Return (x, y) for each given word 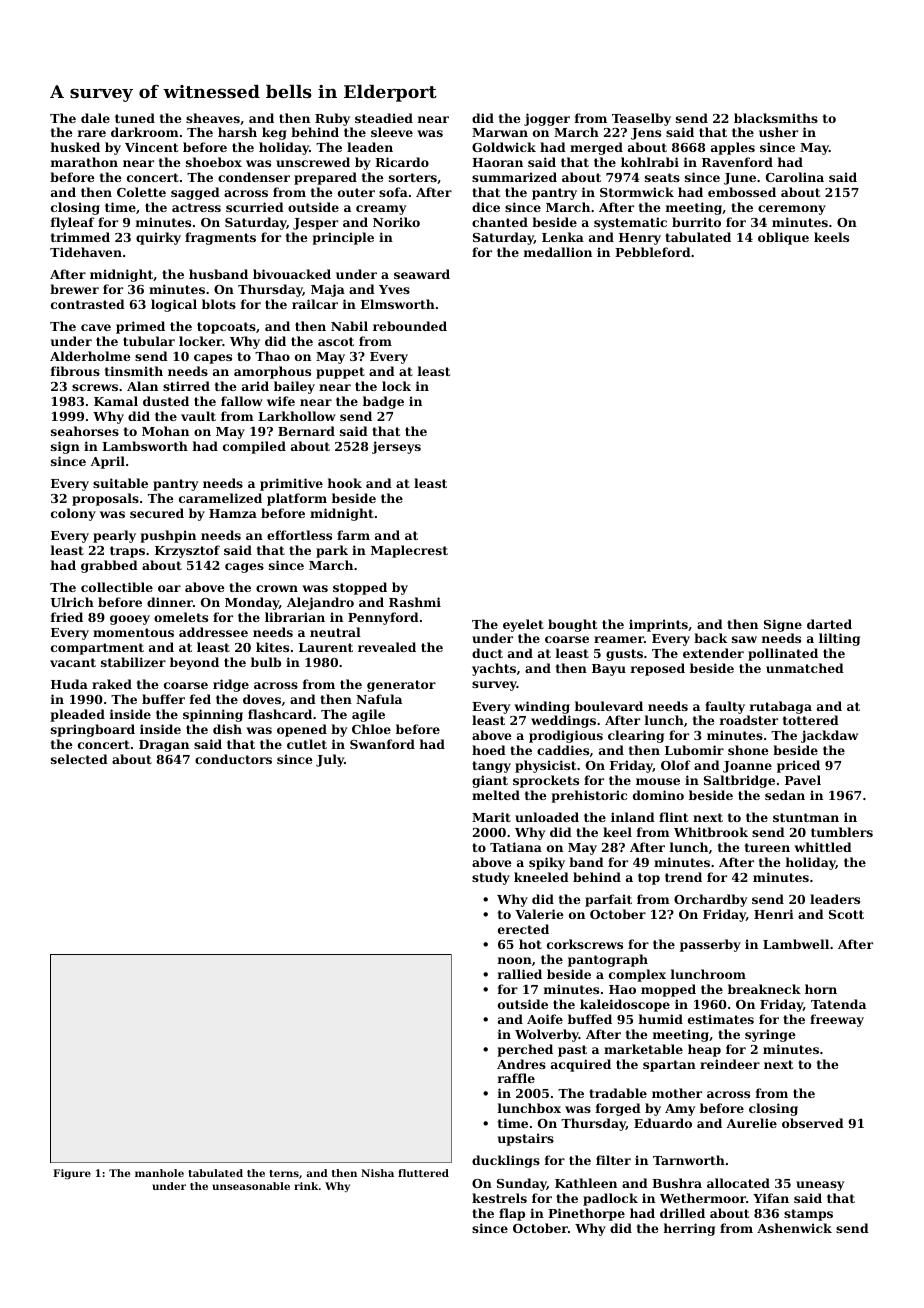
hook (345, 483)
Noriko (396, 222)
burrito (696, 222)
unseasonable (251, 1186)
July (330, 760)
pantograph (608, 960)
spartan (669, 1066)
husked (75, 147)
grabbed (109, 566)
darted (829, 624)
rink (306, 1186)
